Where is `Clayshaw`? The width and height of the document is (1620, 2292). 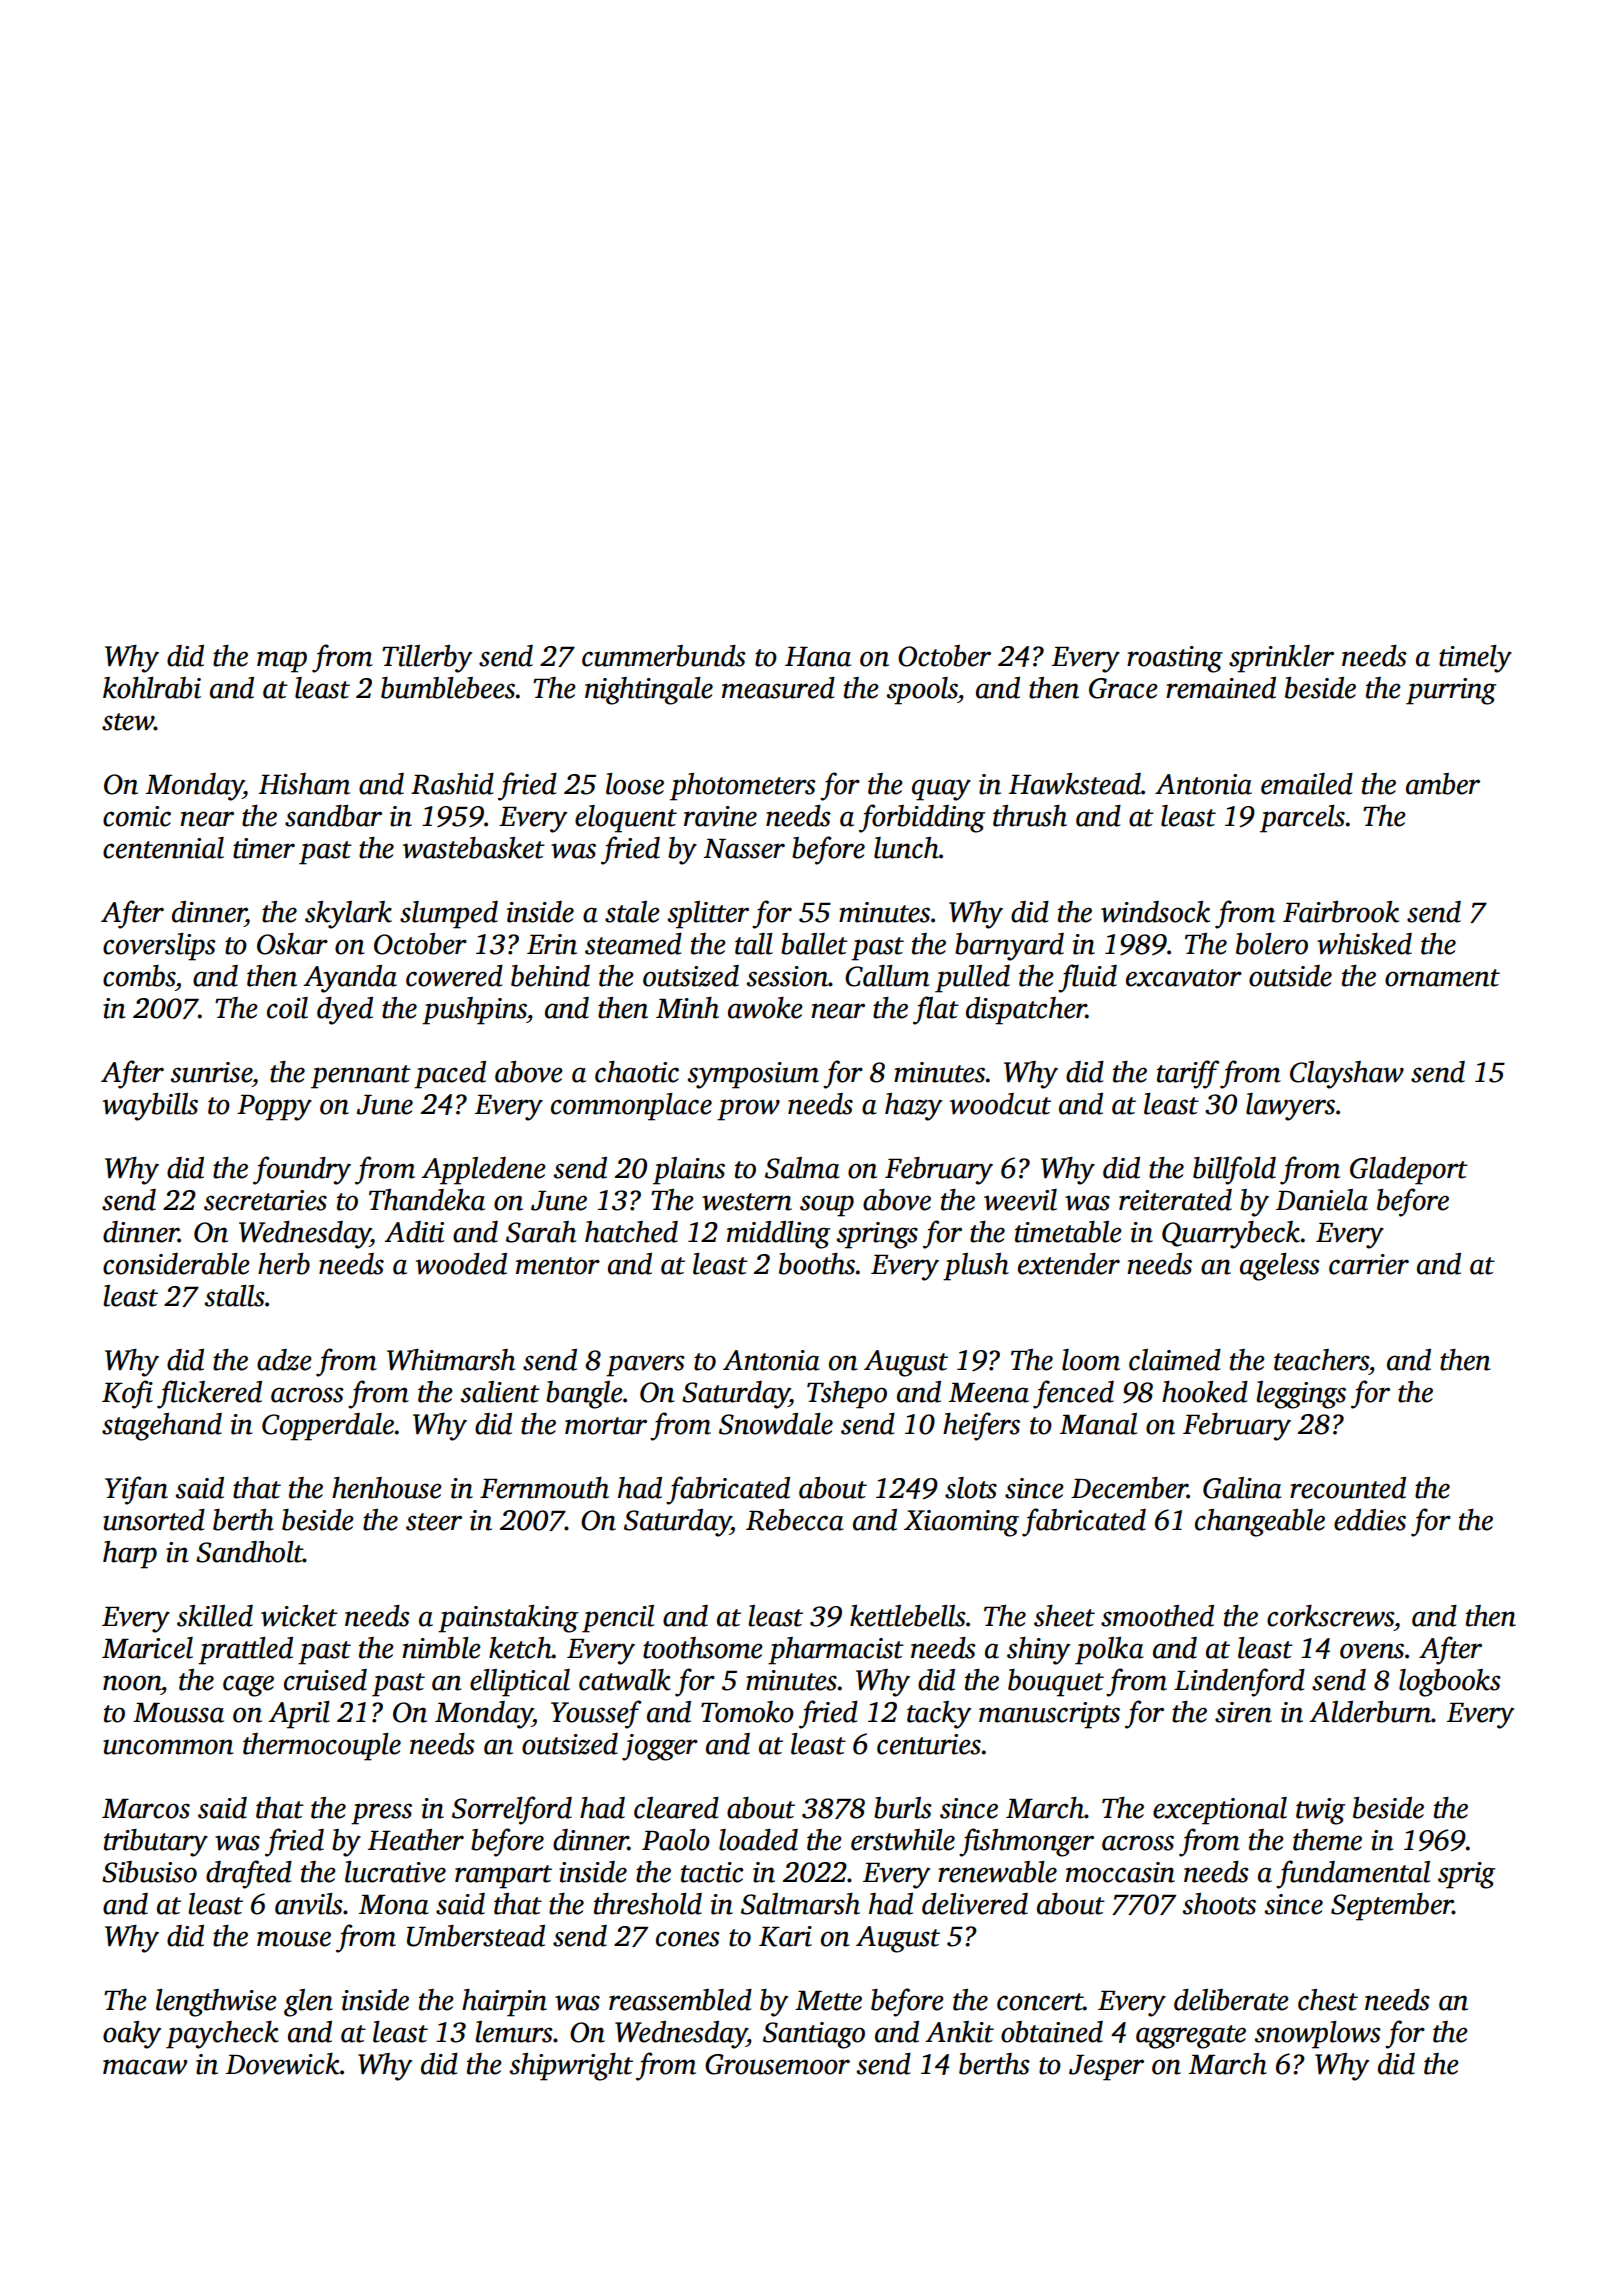
Clayshaw is located at coordinates (1347, 1075).
